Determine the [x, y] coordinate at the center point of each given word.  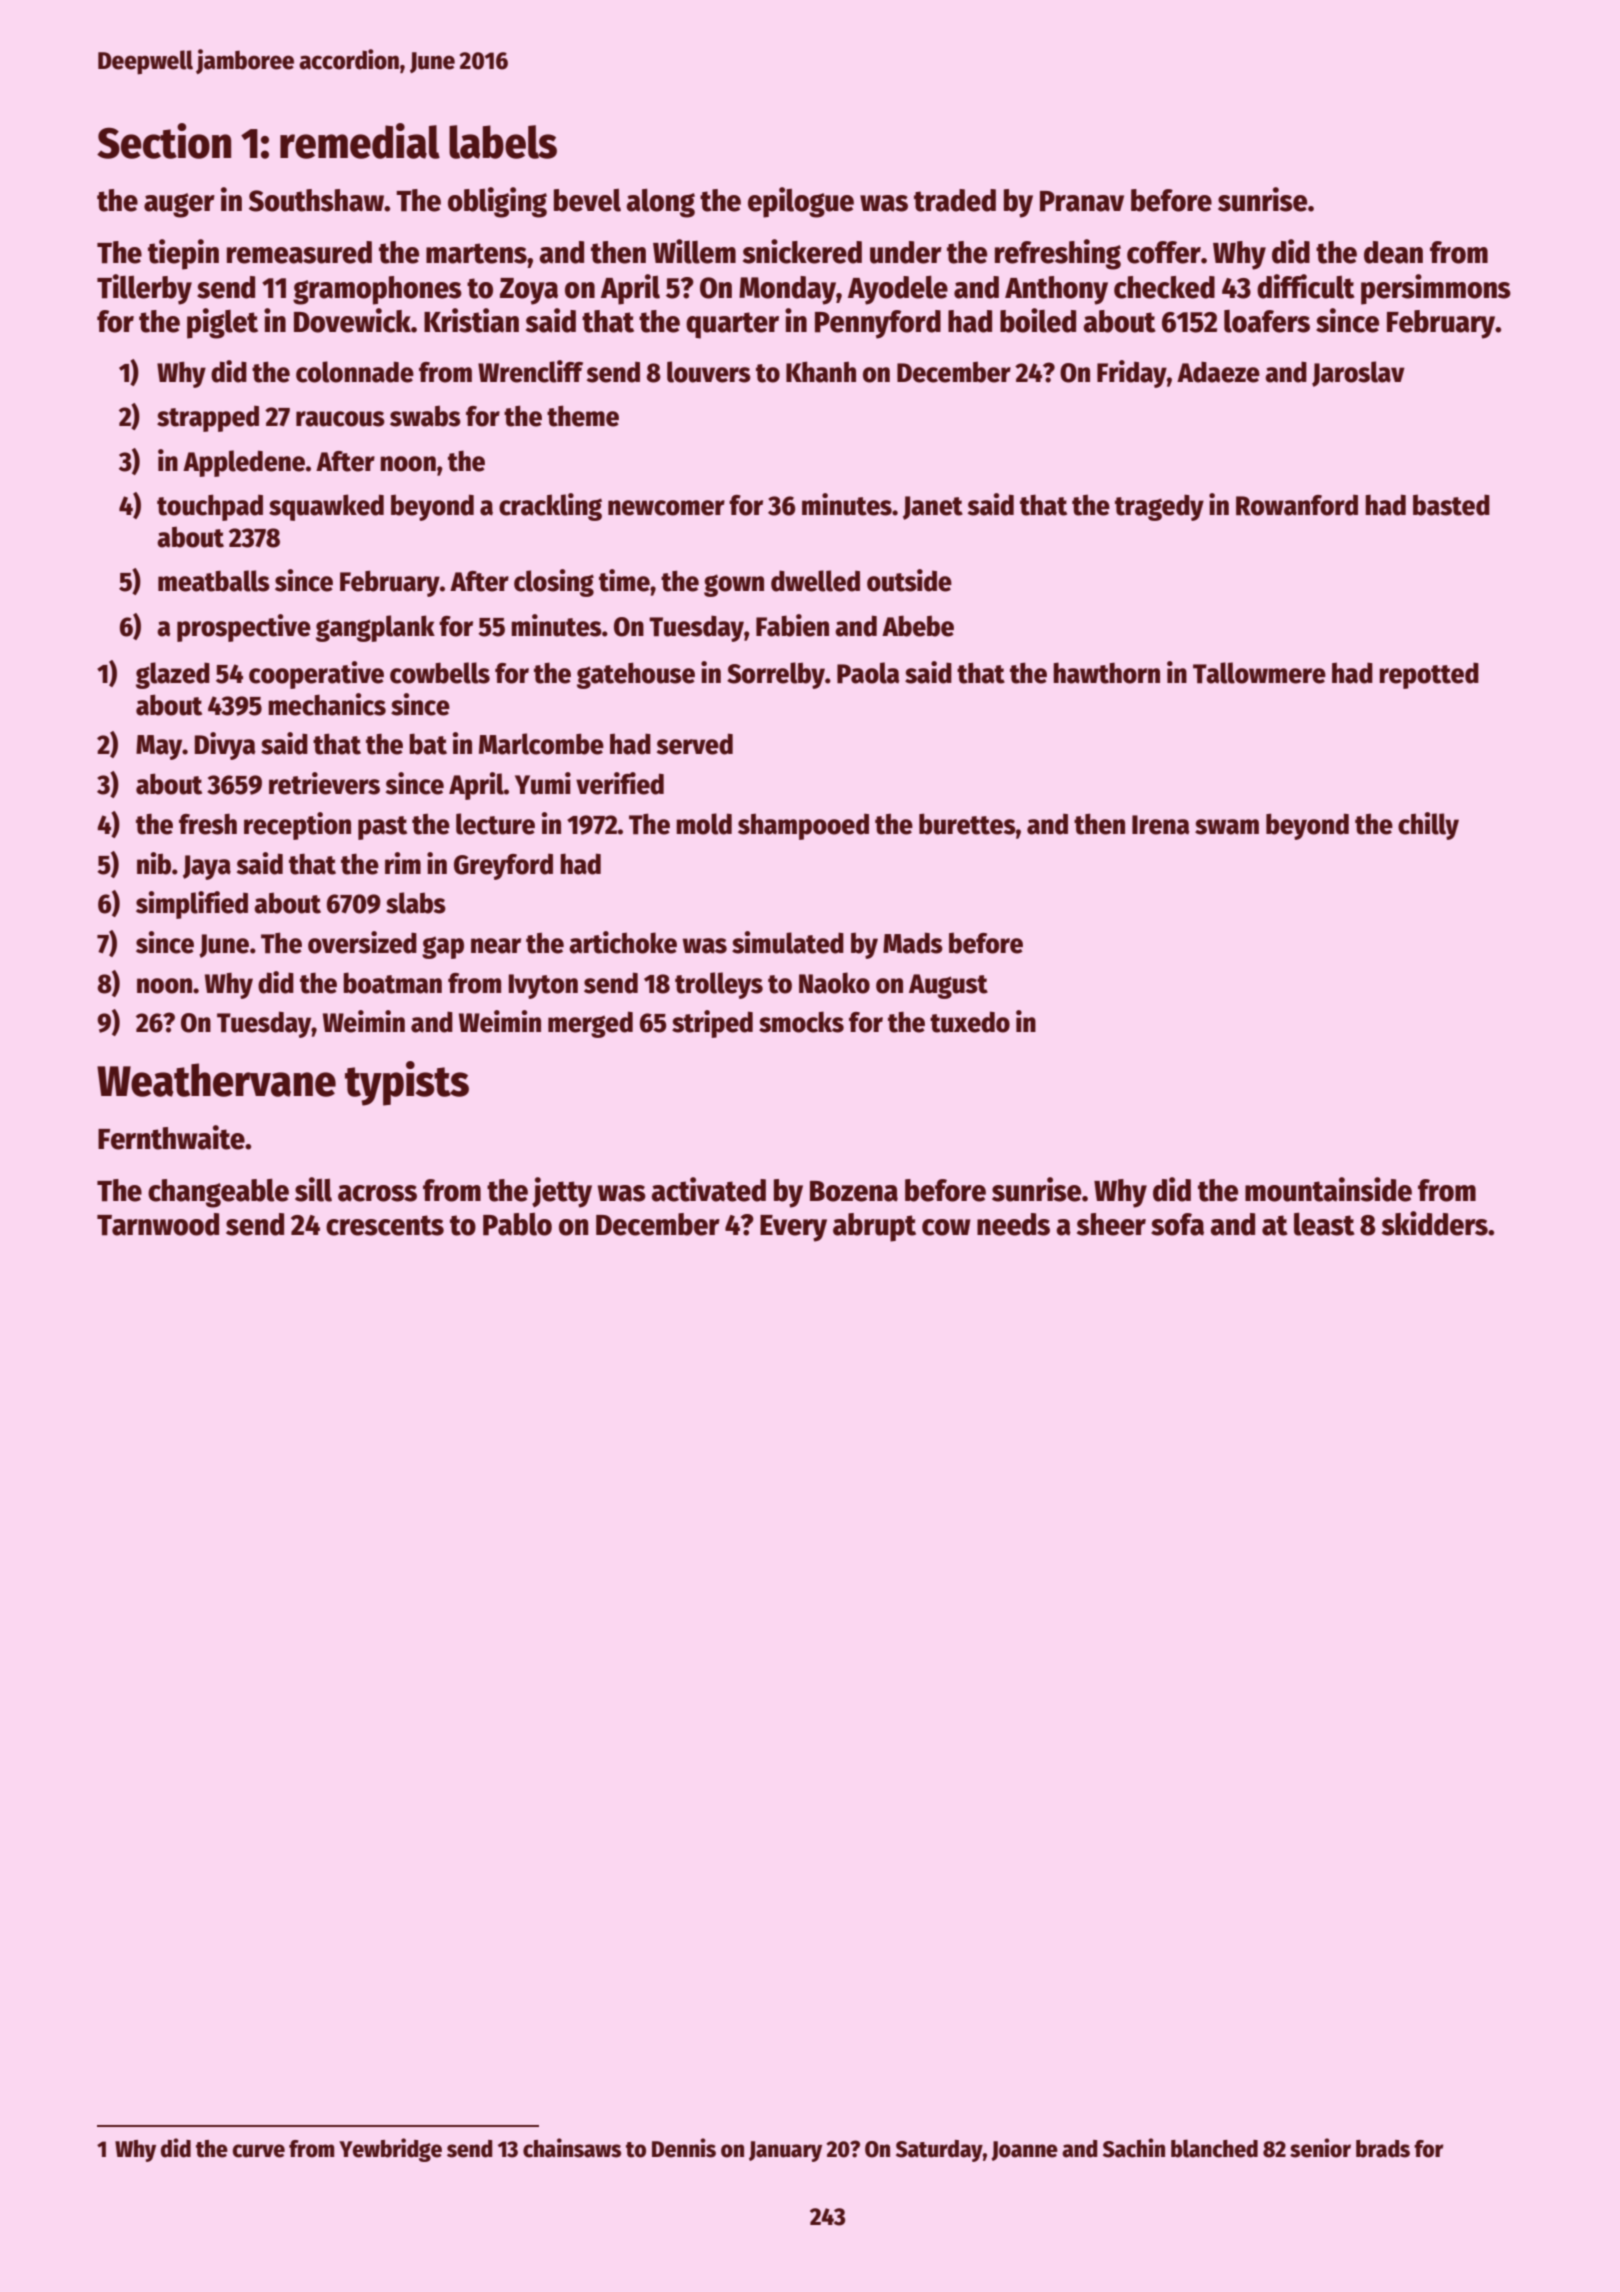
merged [590, 1024]
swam [1227, 827]
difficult [1306, 286]
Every [793, 1228]
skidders [1435, 1223]
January [785, 2151]
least [1324, 1224]
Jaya [207, 867]
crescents [385, 1225]
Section [164, 141]
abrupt [874, 1227]
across [377, 1193]
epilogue [801, 202]
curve [258, 2151]
